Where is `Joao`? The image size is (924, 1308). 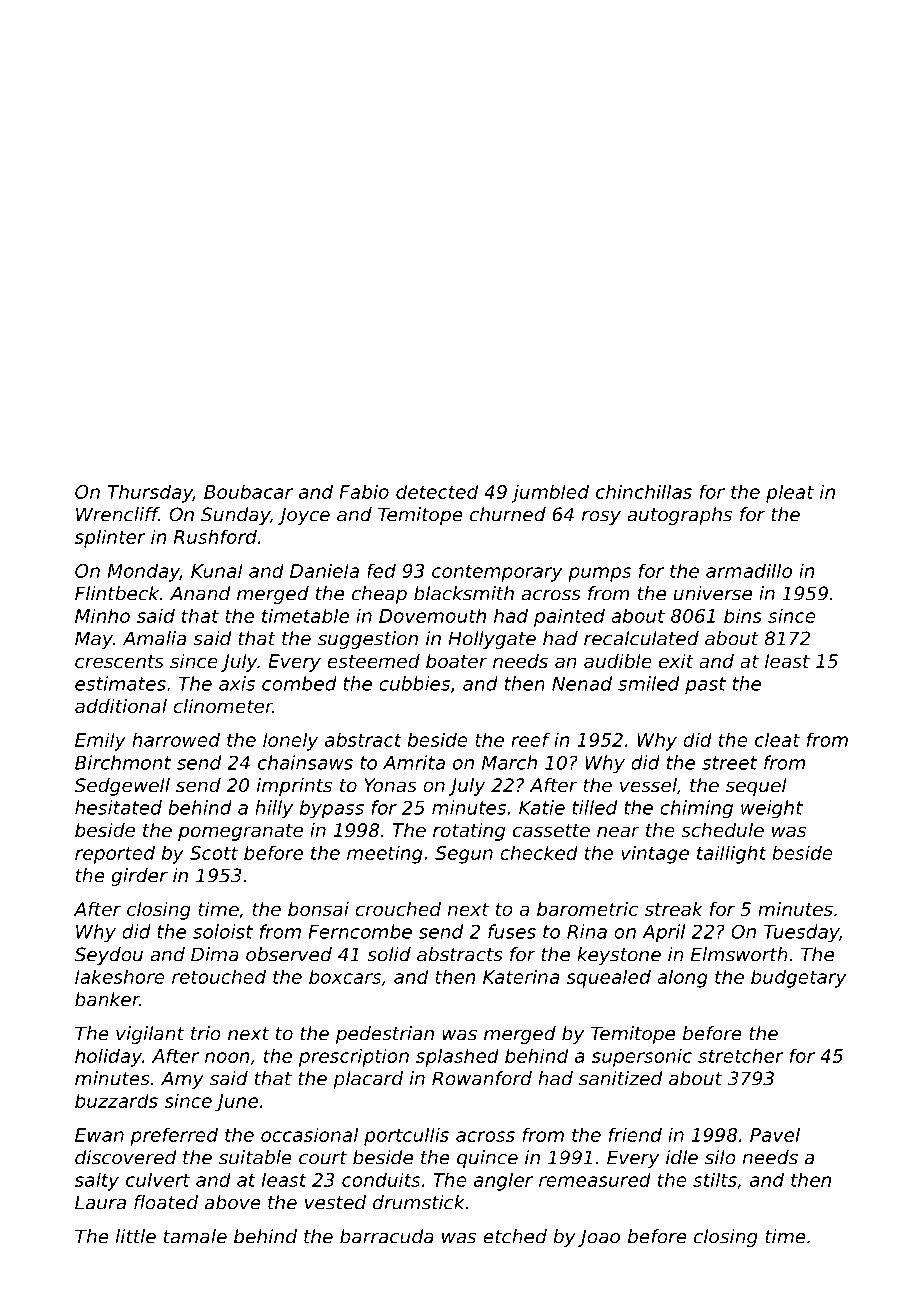 Joao is located at coordinates (599, 1238).
